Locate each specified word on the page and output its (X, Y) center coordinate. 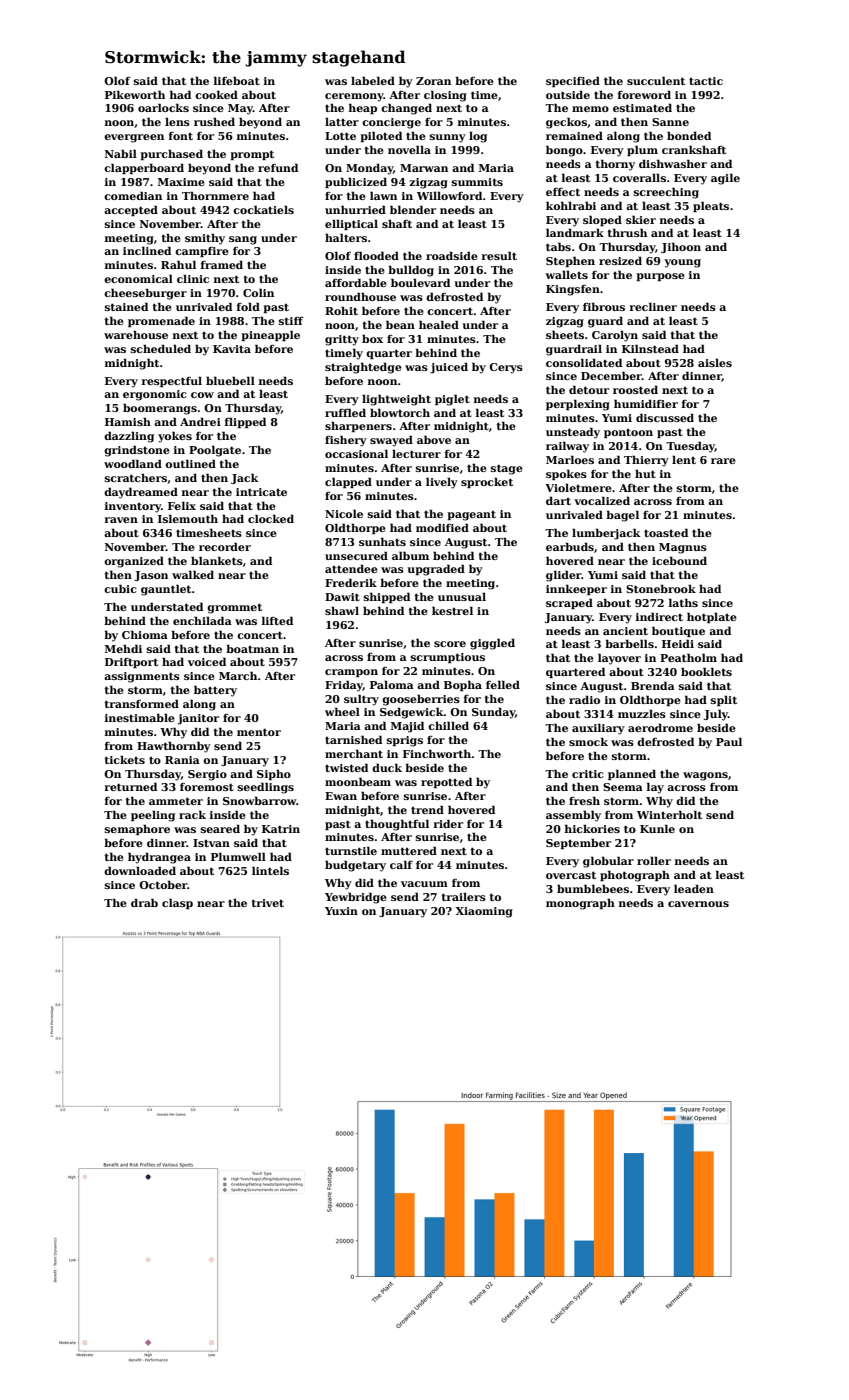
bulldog (411, 271)
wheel (342, 711)
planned (632, 774)
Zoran (433, 81)
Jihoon (681, 247)
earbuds (570, 546)
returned (131, 786)
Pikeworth (135, 94)
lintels (270, 870)
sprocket (487, 482)
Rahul (178, 264)
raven (121, 520)
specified (573, 81)
